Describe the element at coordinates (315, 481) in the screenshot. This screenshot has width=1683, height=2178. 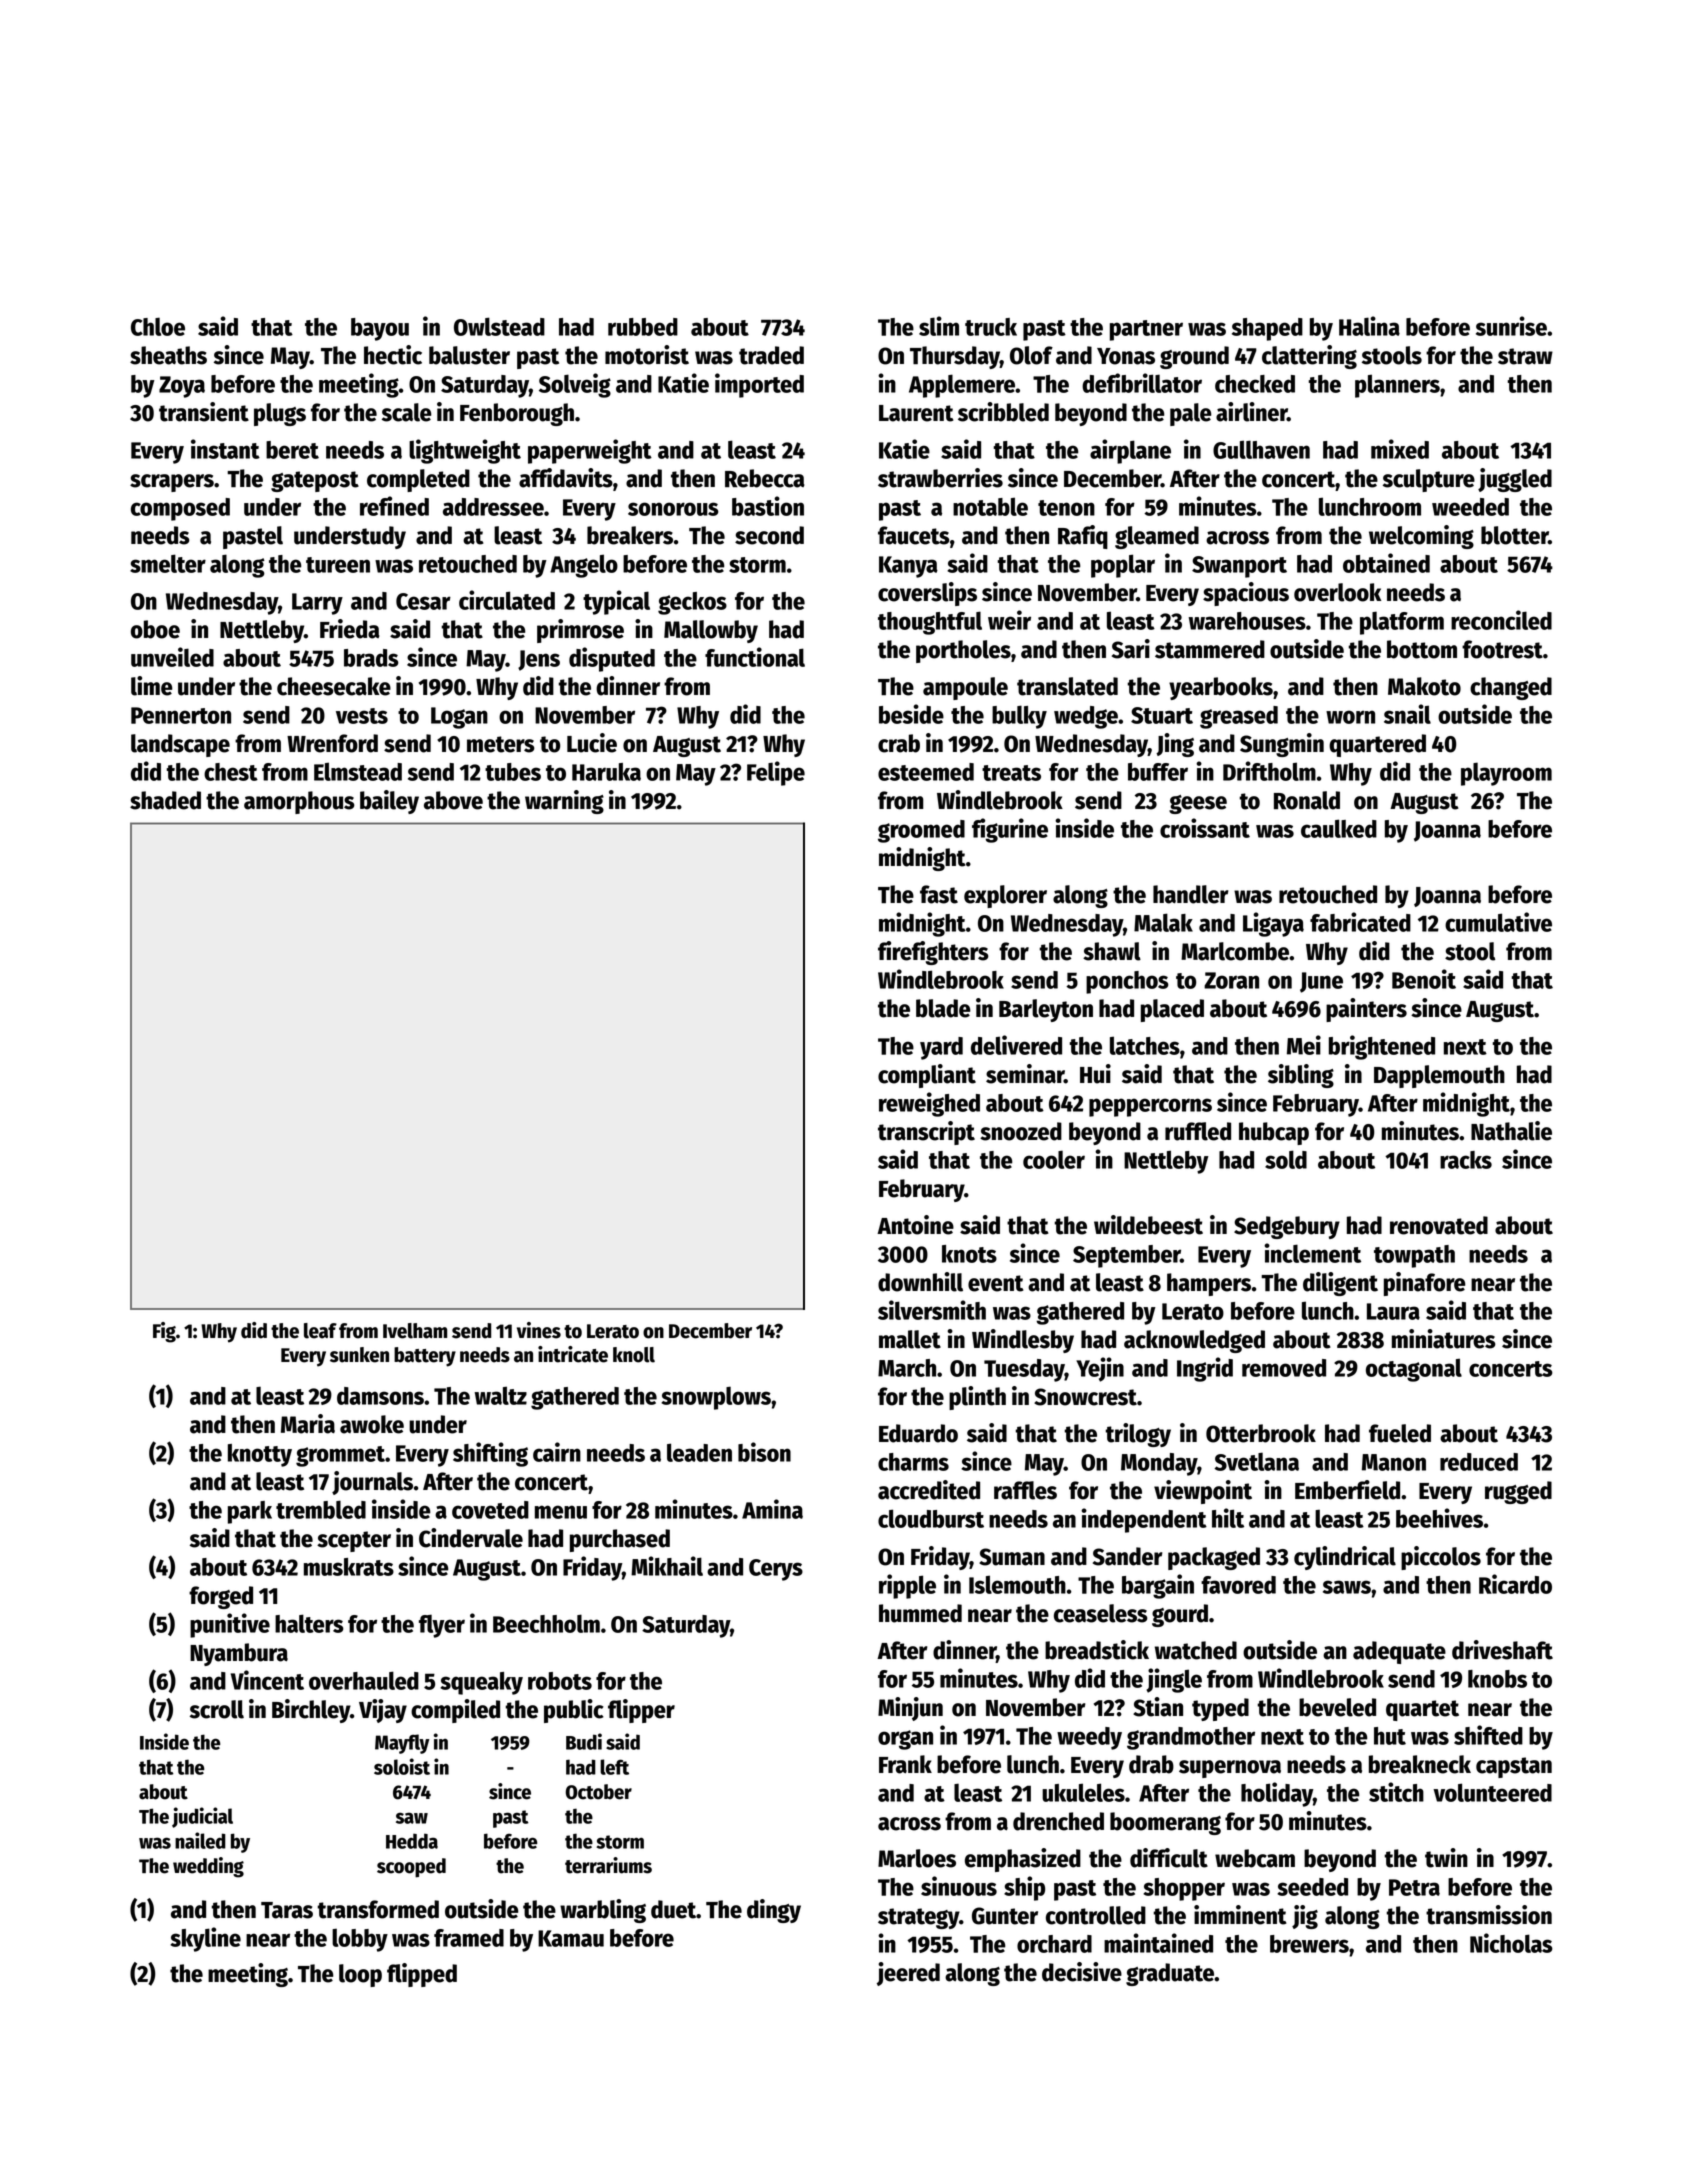
I see `gatepost` at that location.
